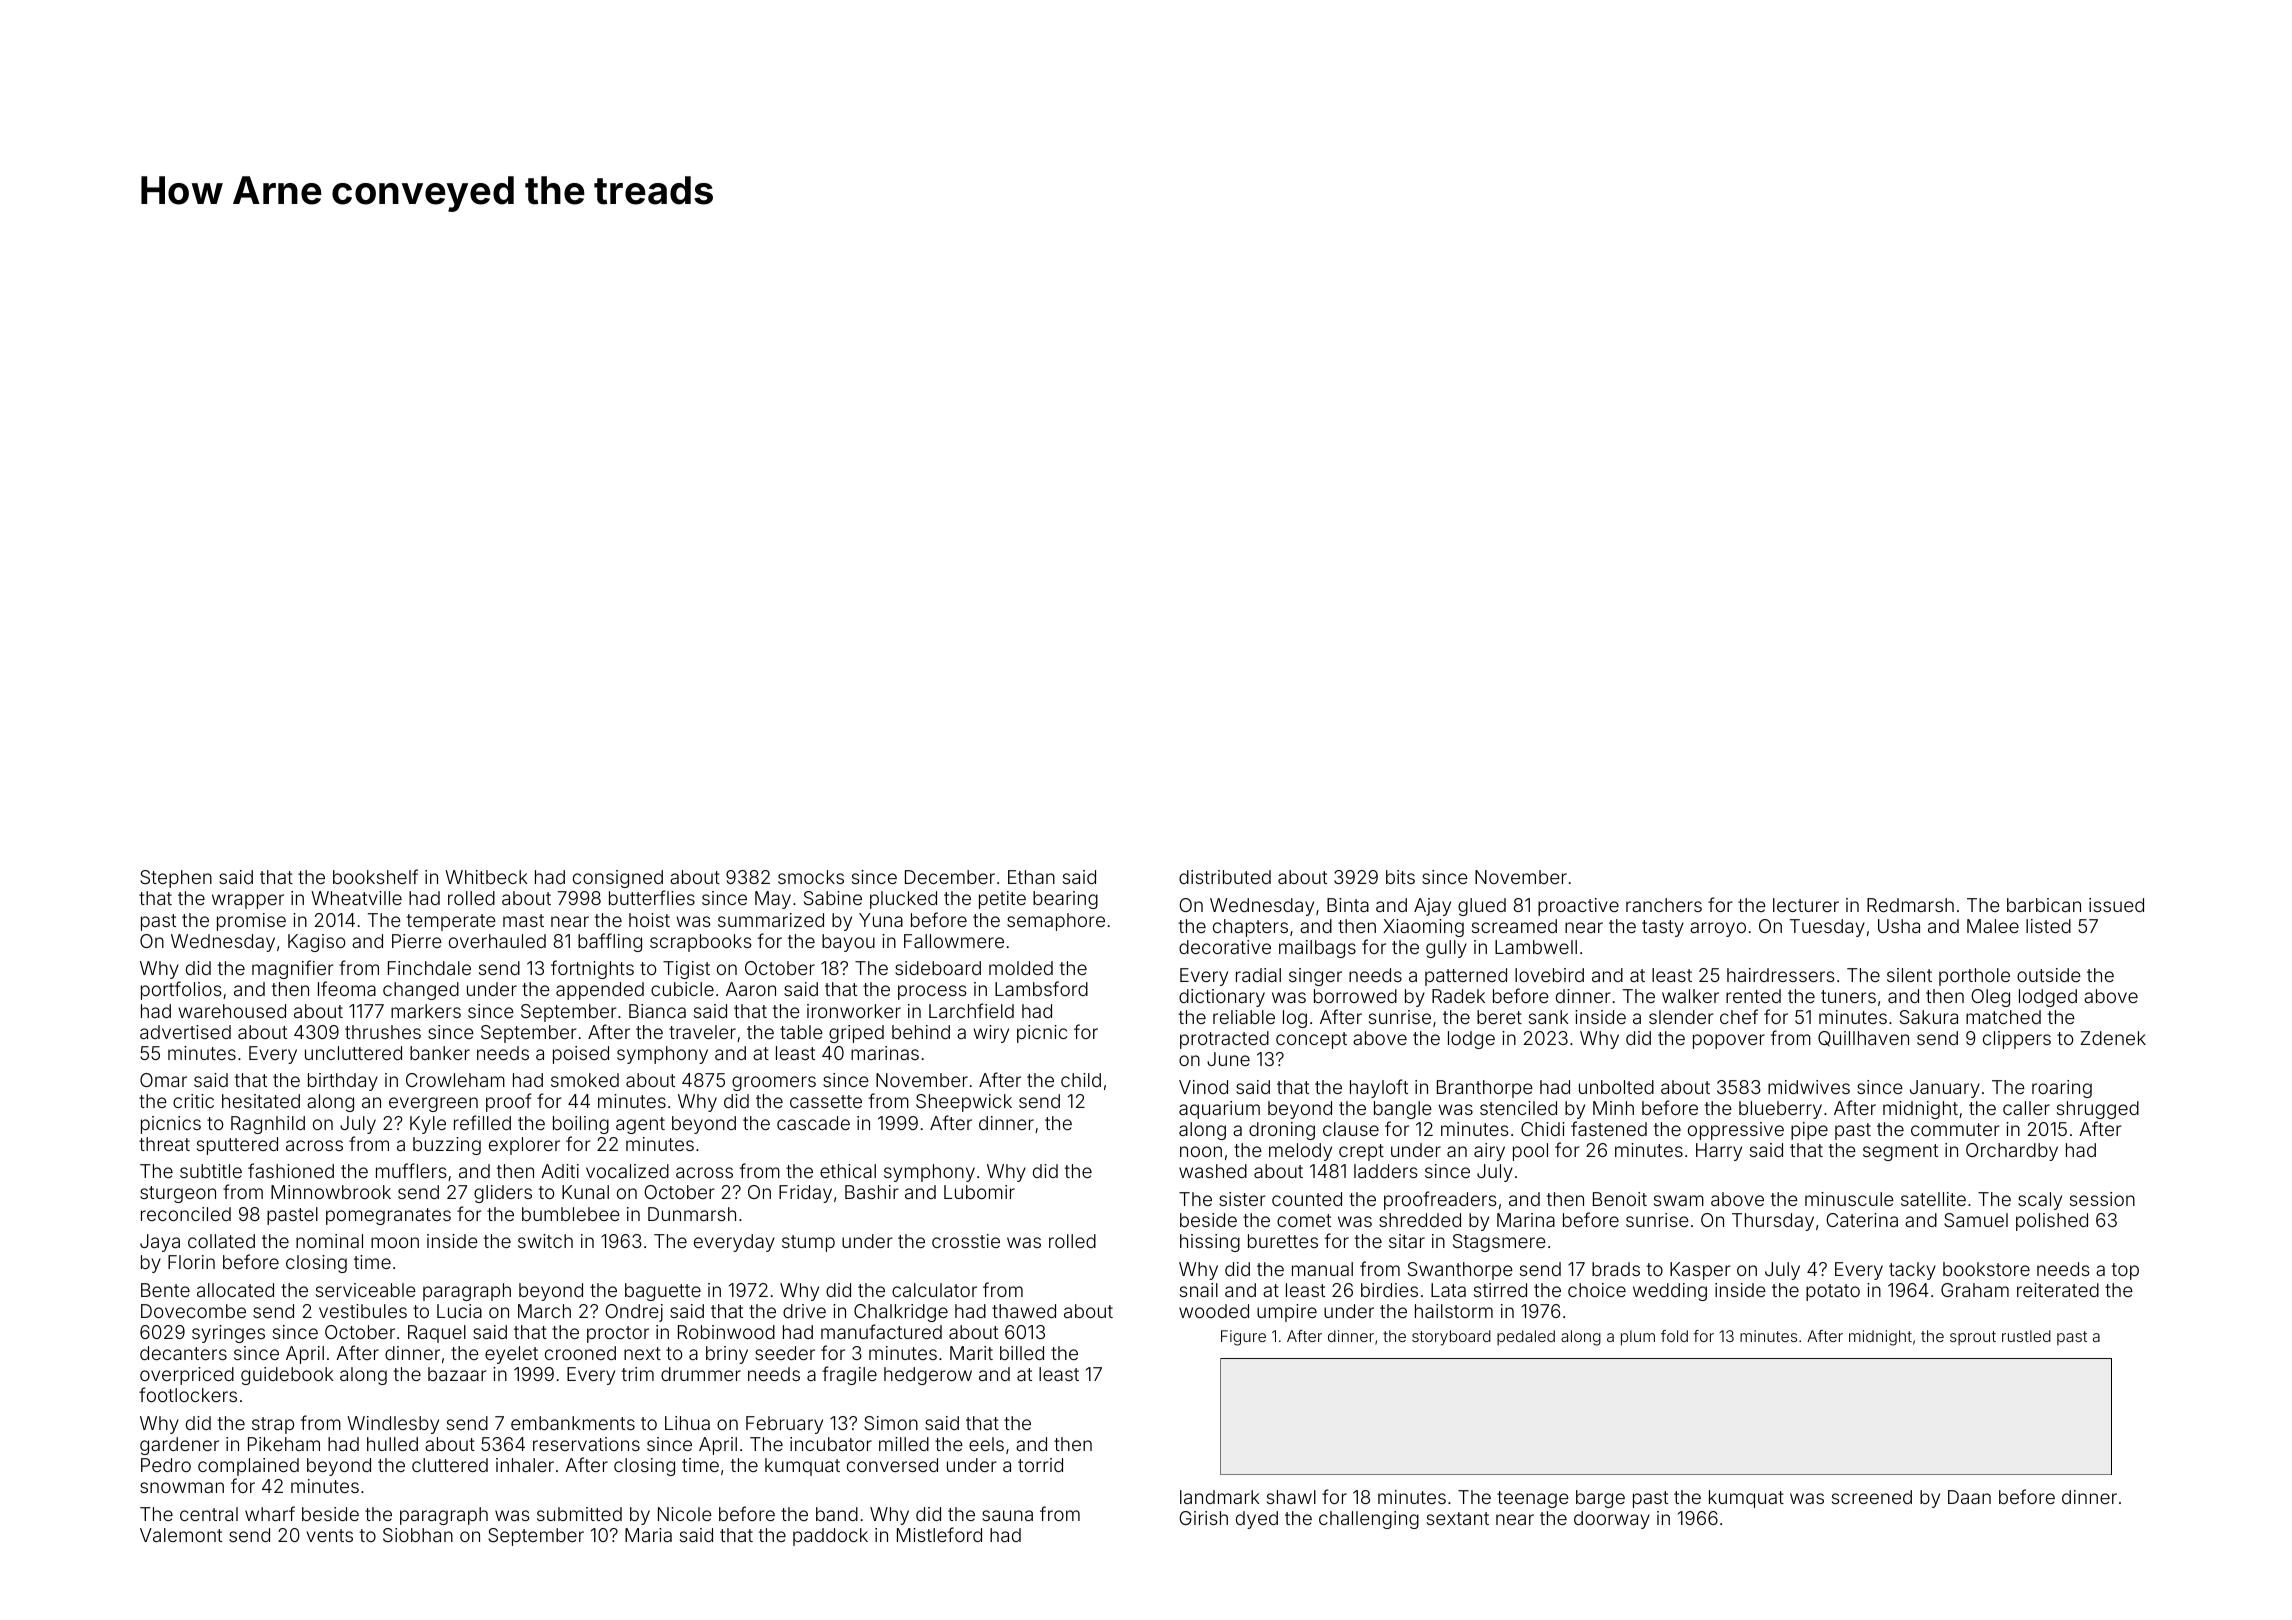 The image size is (2292, 1620). I want to click on storyboard, so click(1451, 1338).
